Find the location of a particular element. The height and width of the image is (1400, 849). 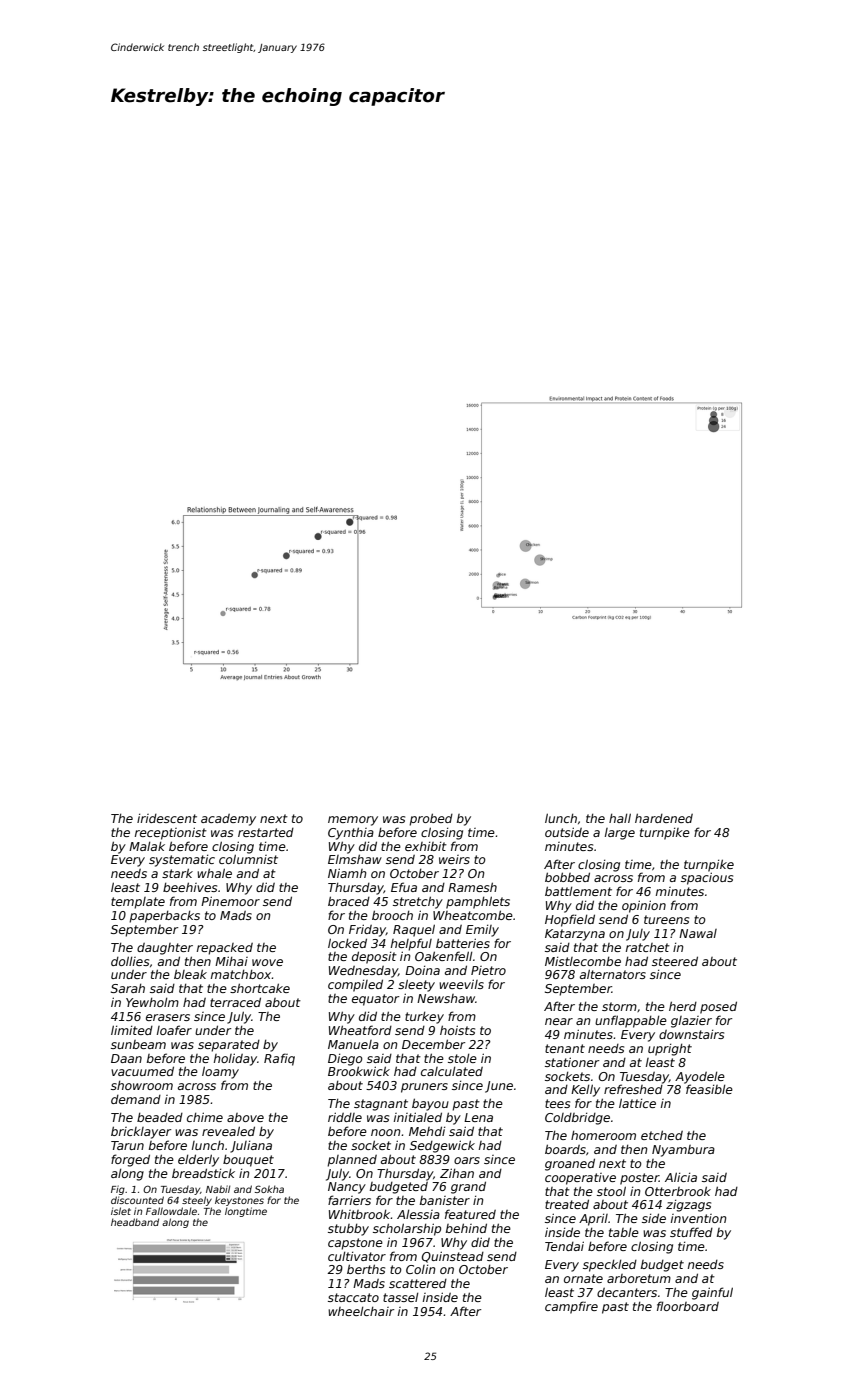

weevils is located at coordinates (461, 984).
